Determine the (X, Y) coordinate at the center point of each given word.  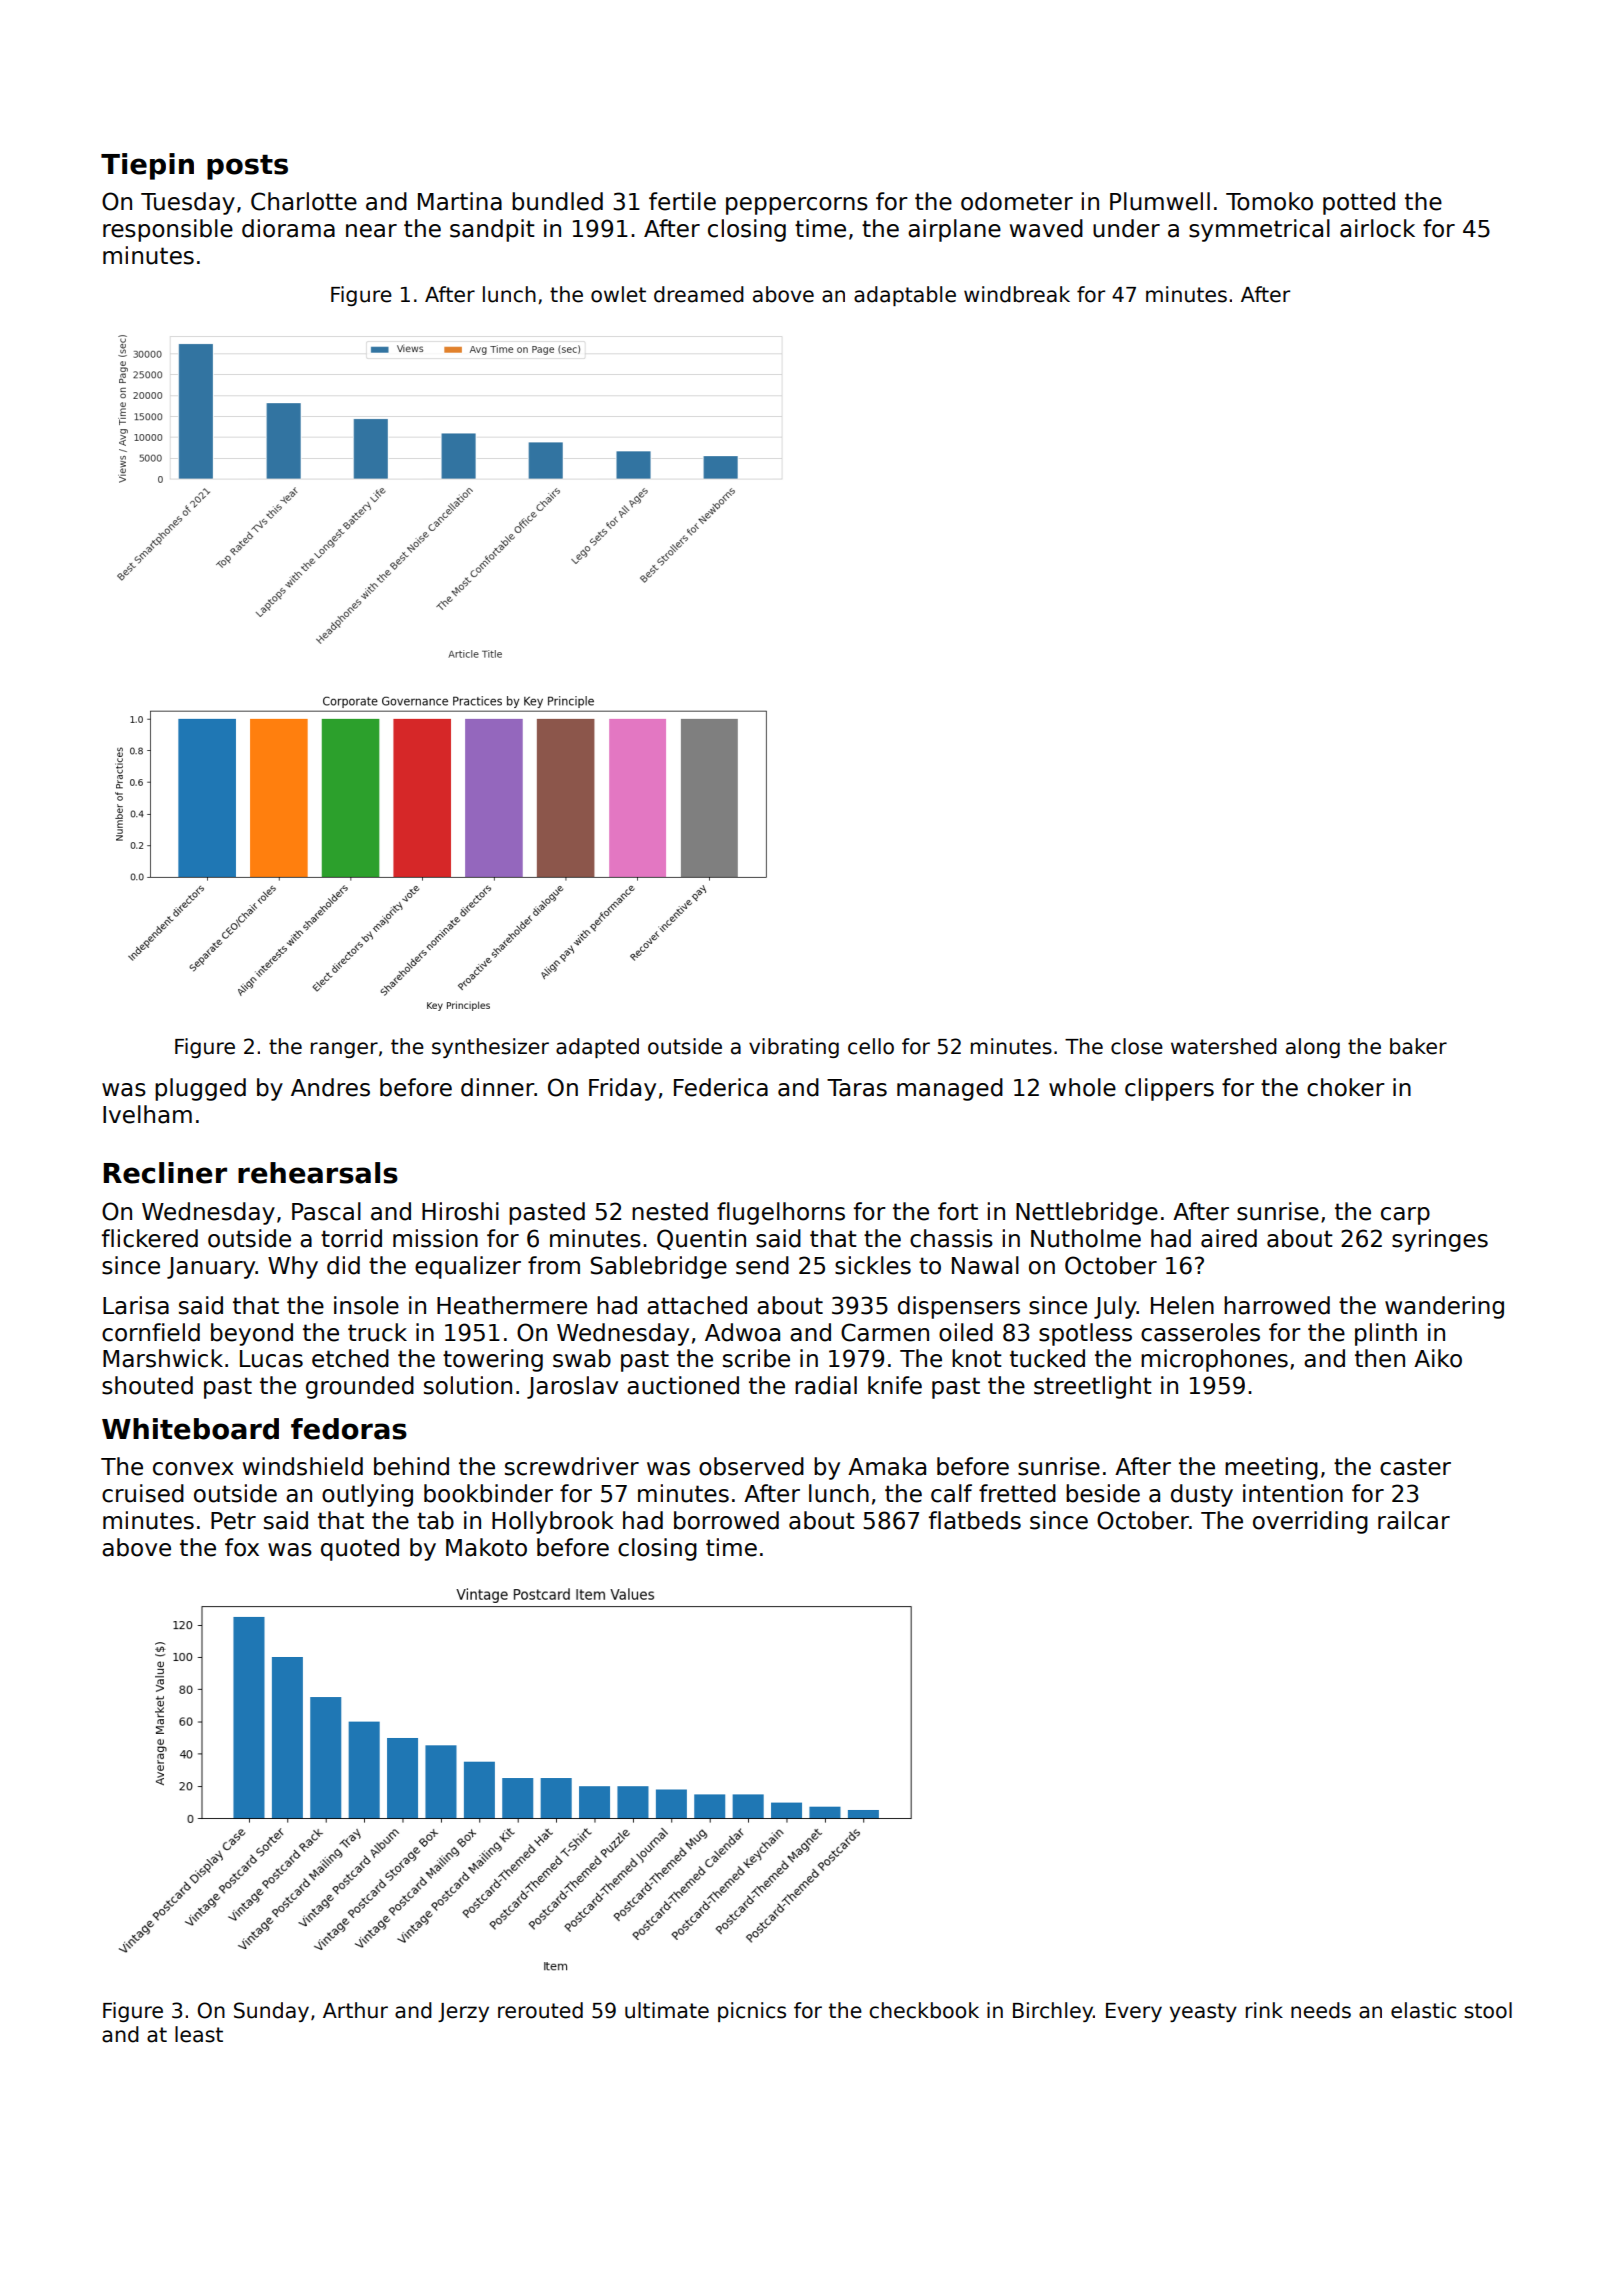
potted (1359, 203)
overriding (1310, 1522)
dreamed (699, 294)
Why (293, 1267)
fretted (1017, 1493)
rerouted (540, 2010)
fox (242, 1547)
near (371, 231)
